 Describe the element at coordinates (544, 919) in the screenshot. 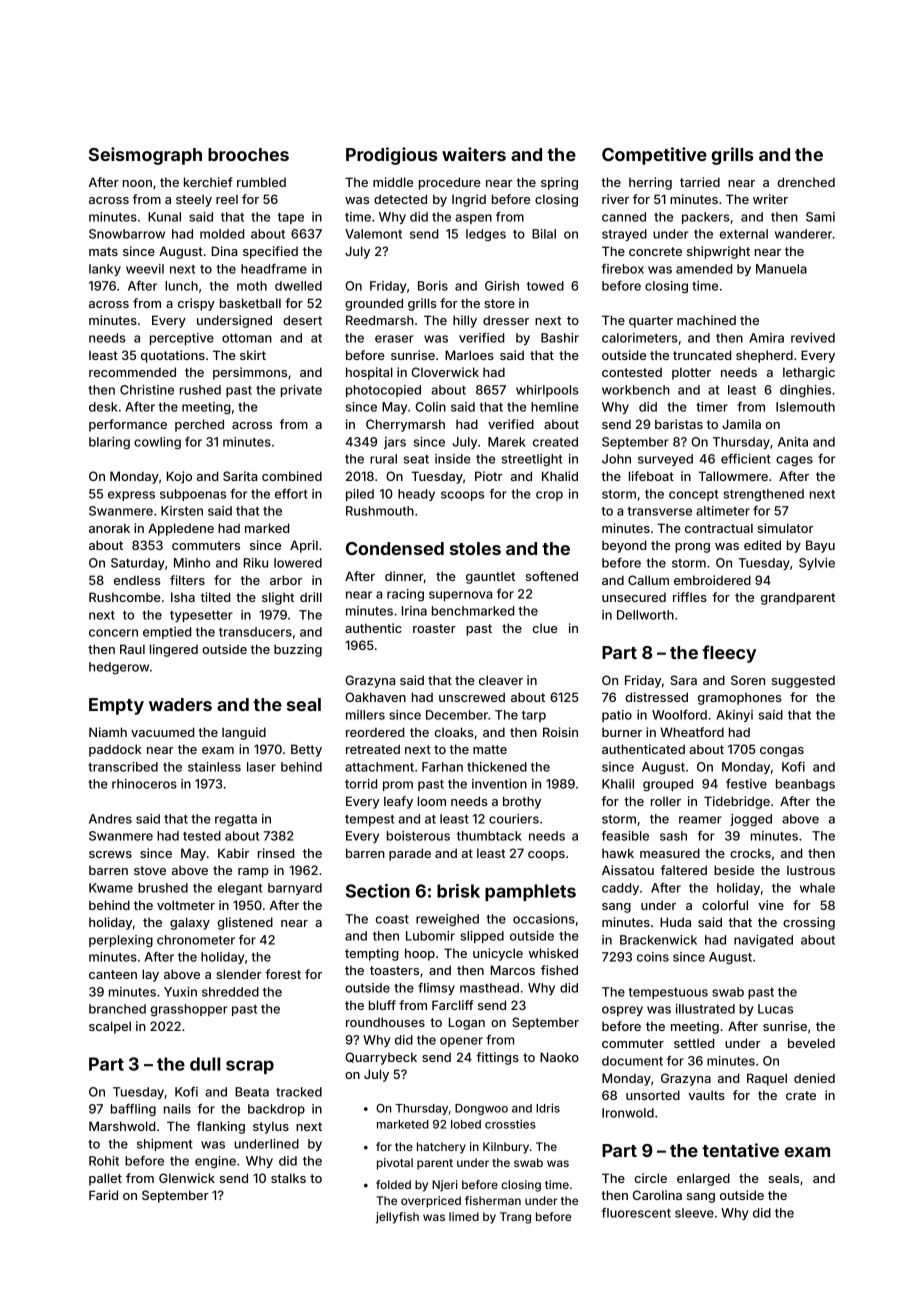

I see `occasions` at that location.
